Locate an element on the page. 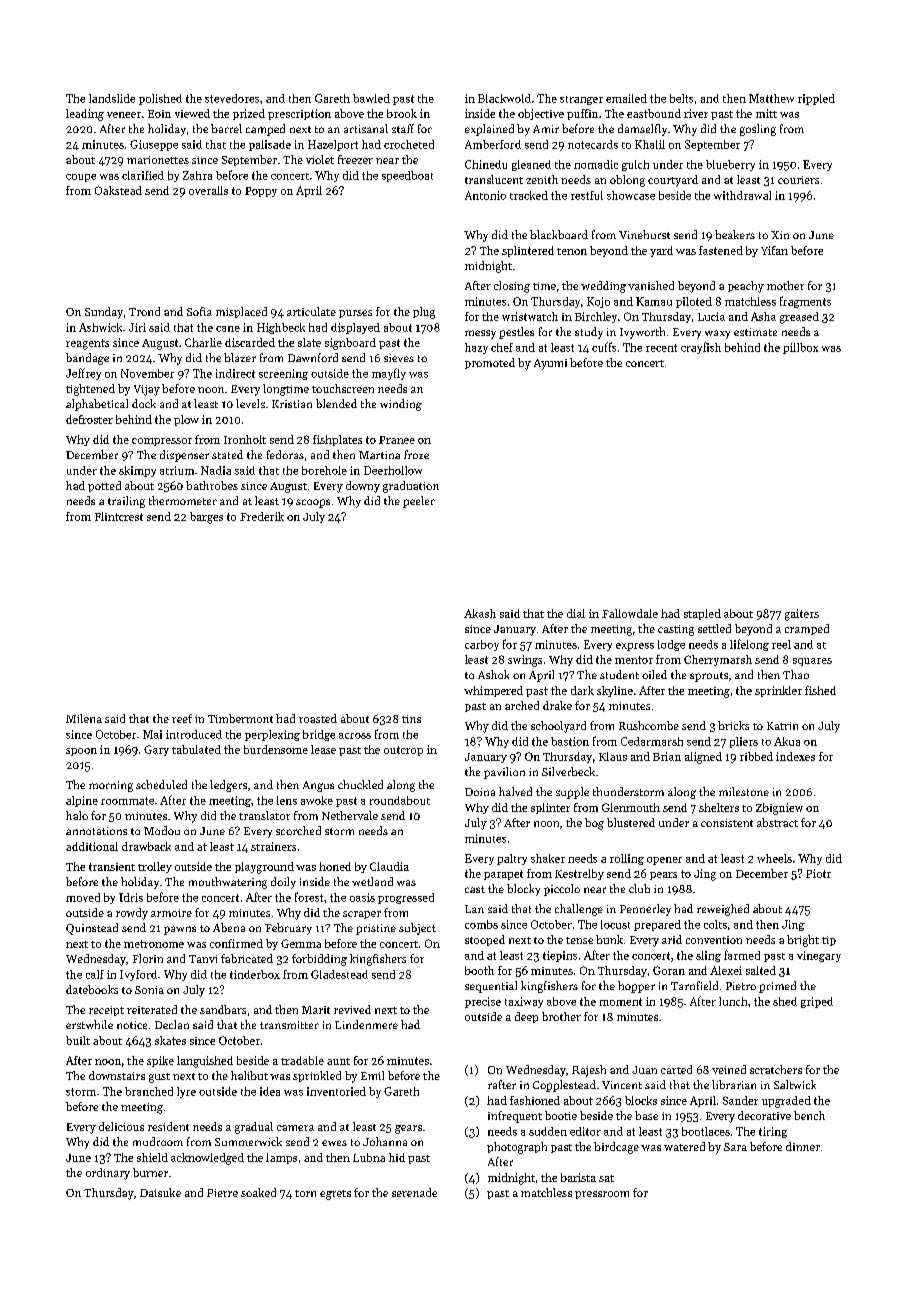 The width and height of the image is (908, 1316). defroster is located at coordinates (89, 419).
